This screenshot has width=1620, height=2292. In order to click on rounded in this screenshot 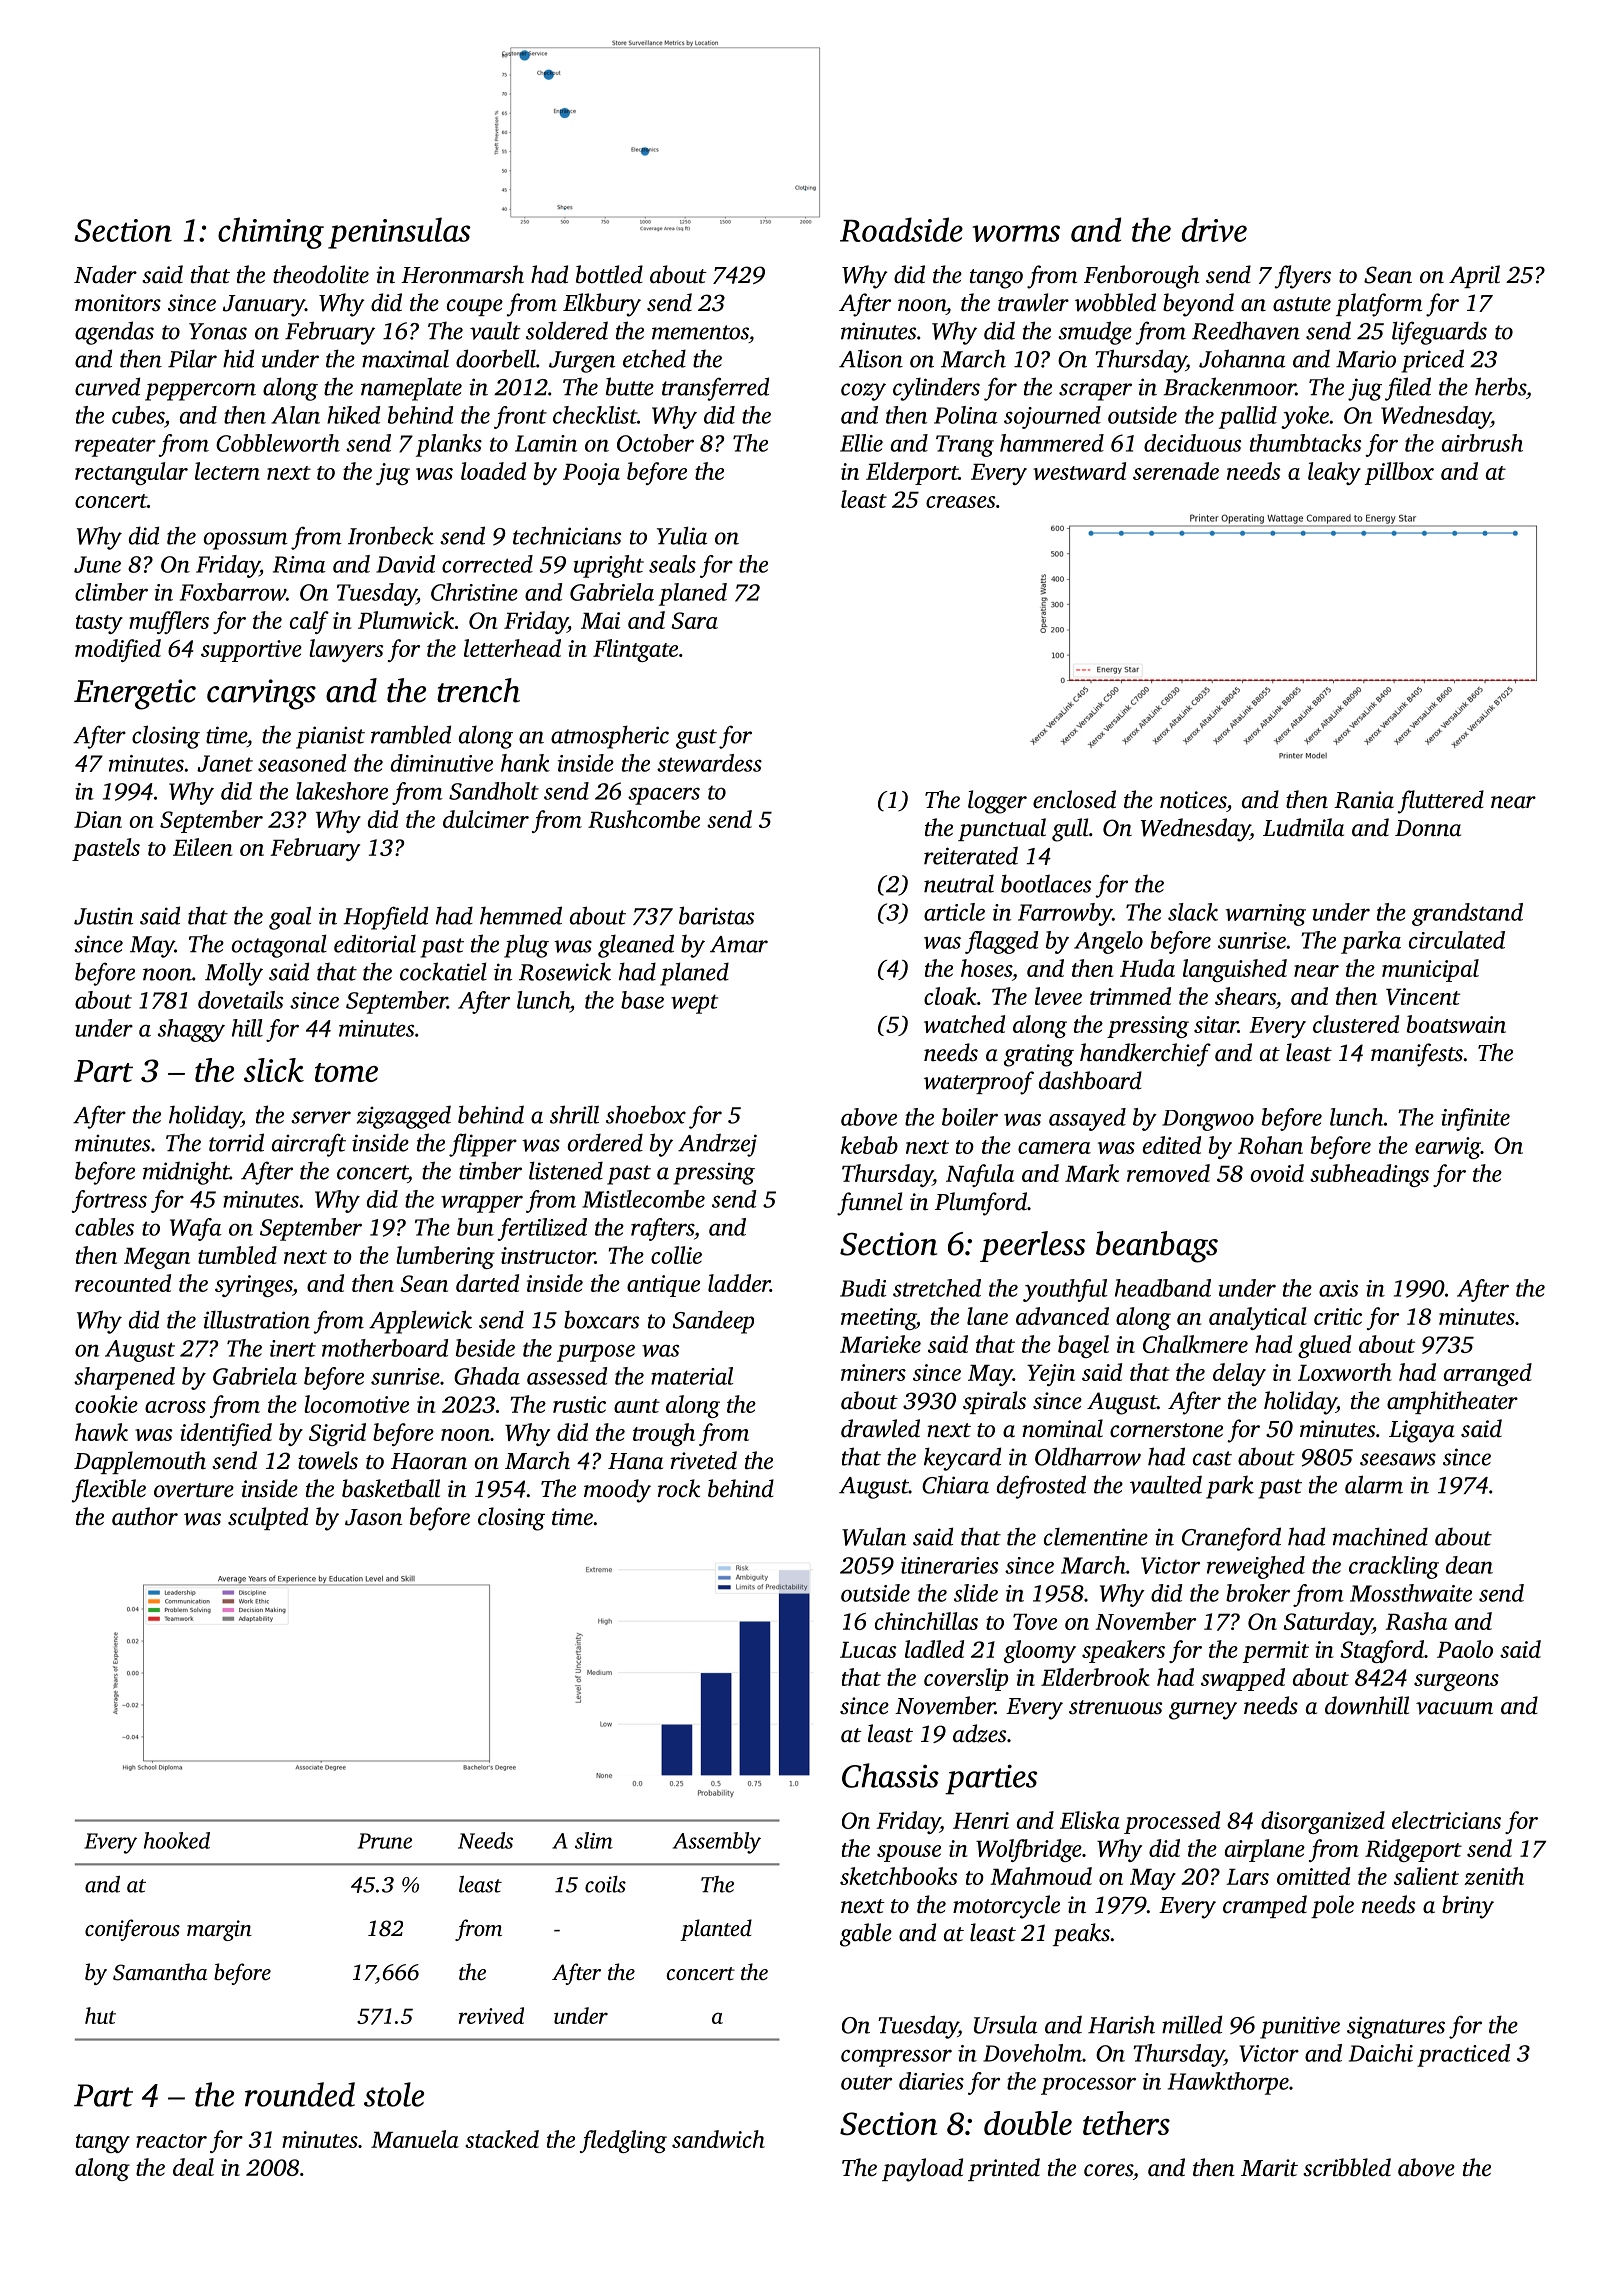, I will do `click(300, 2094)`.
